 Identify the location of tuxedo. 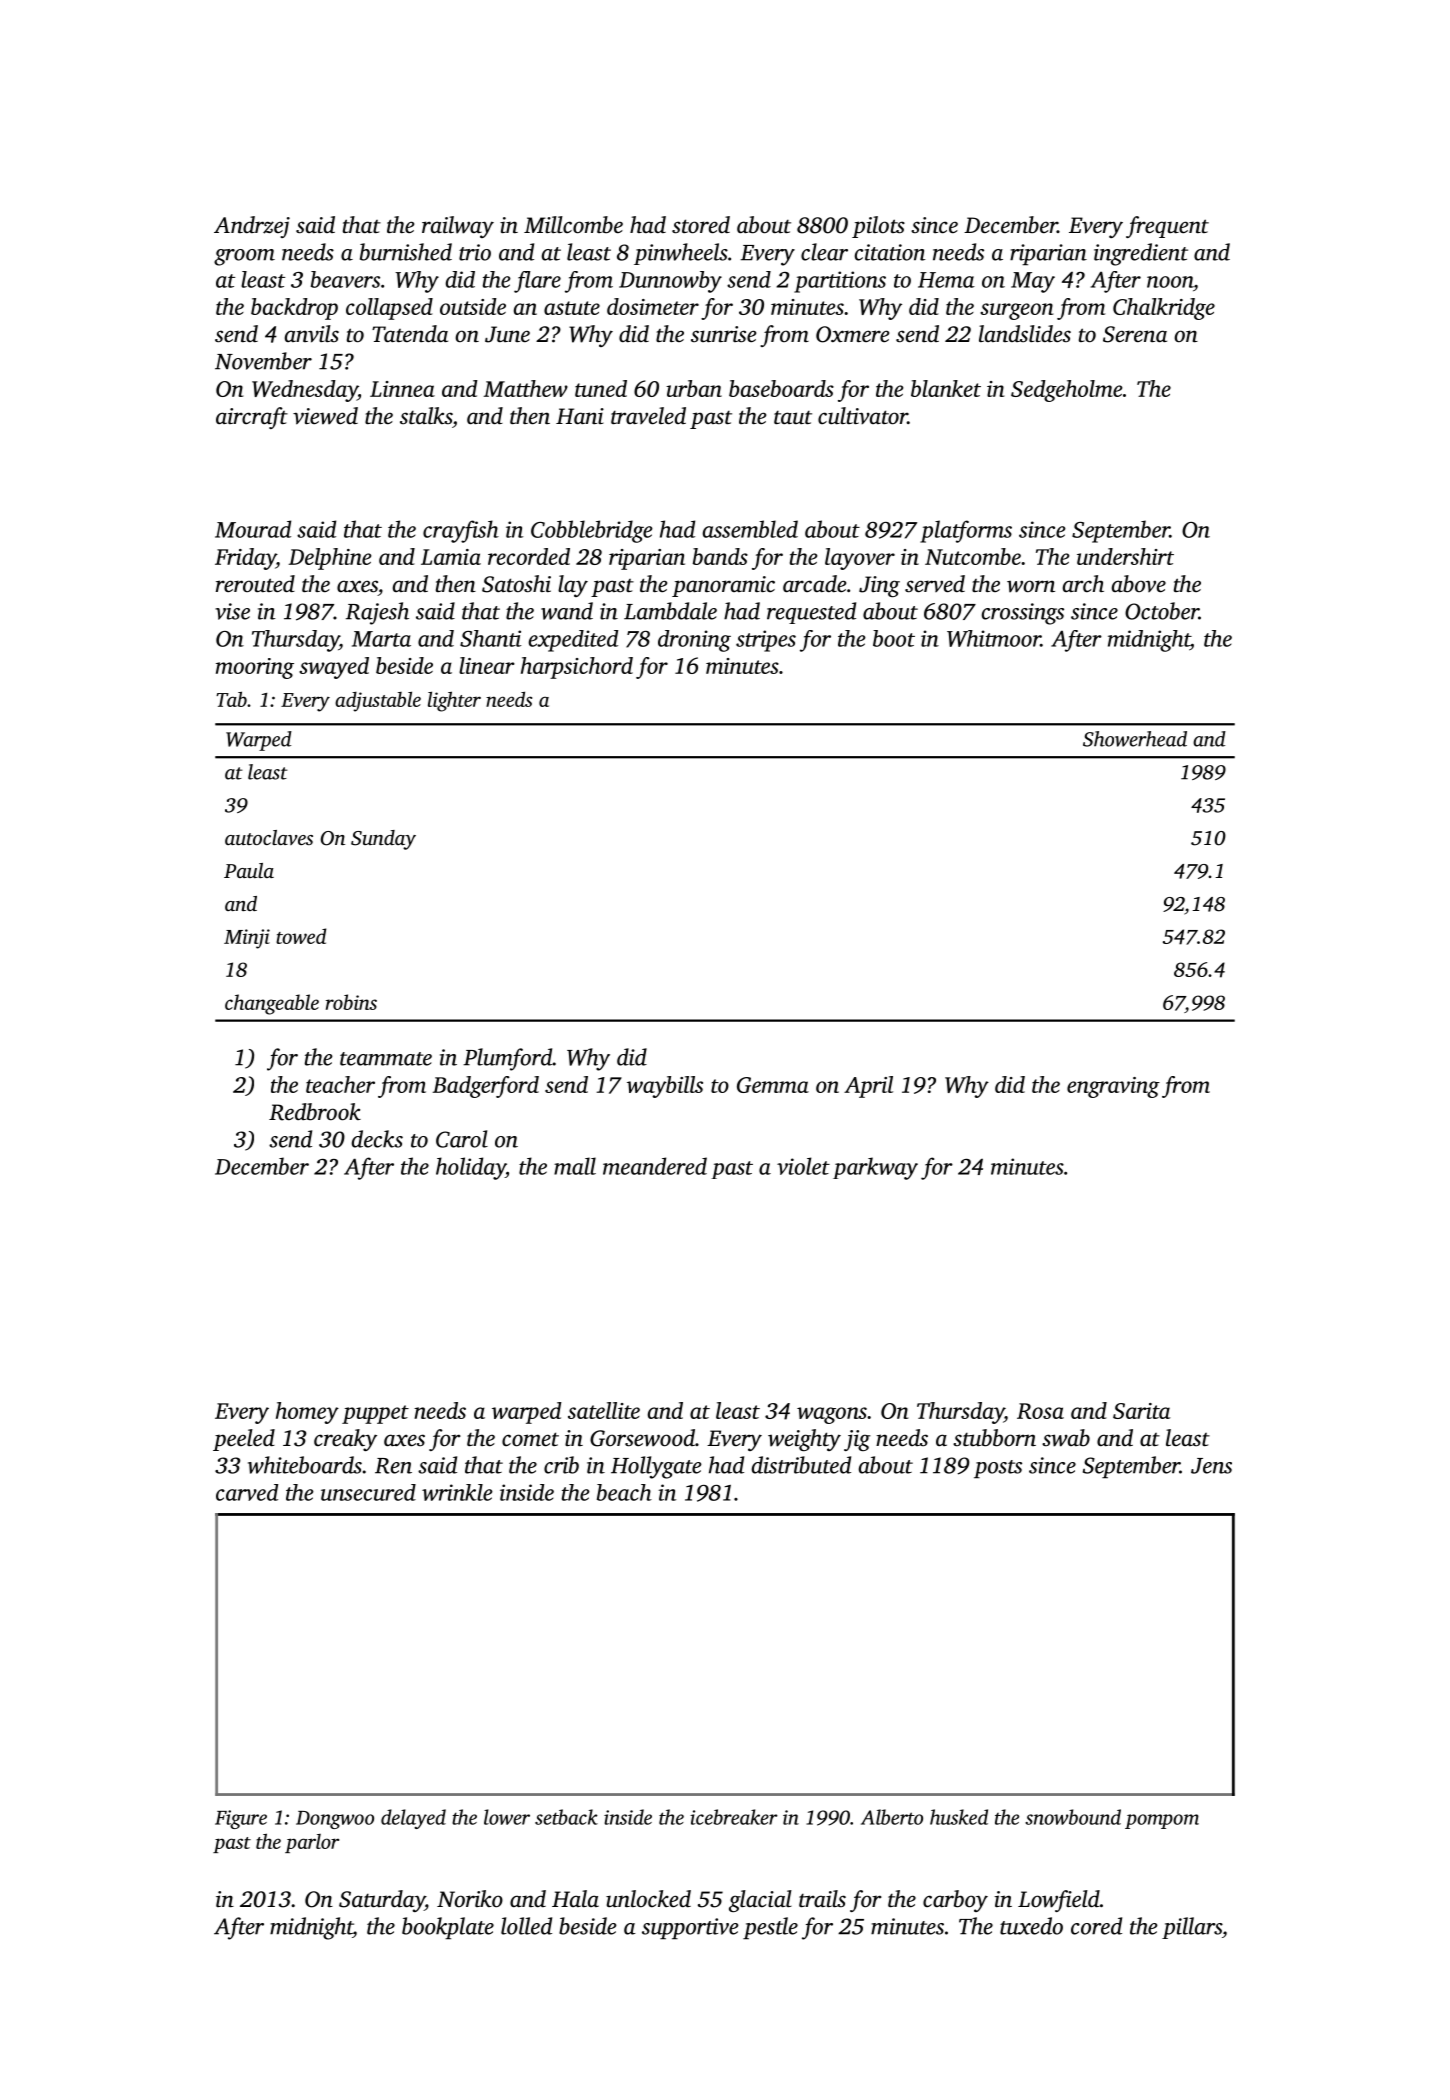
(1031, 1926).
